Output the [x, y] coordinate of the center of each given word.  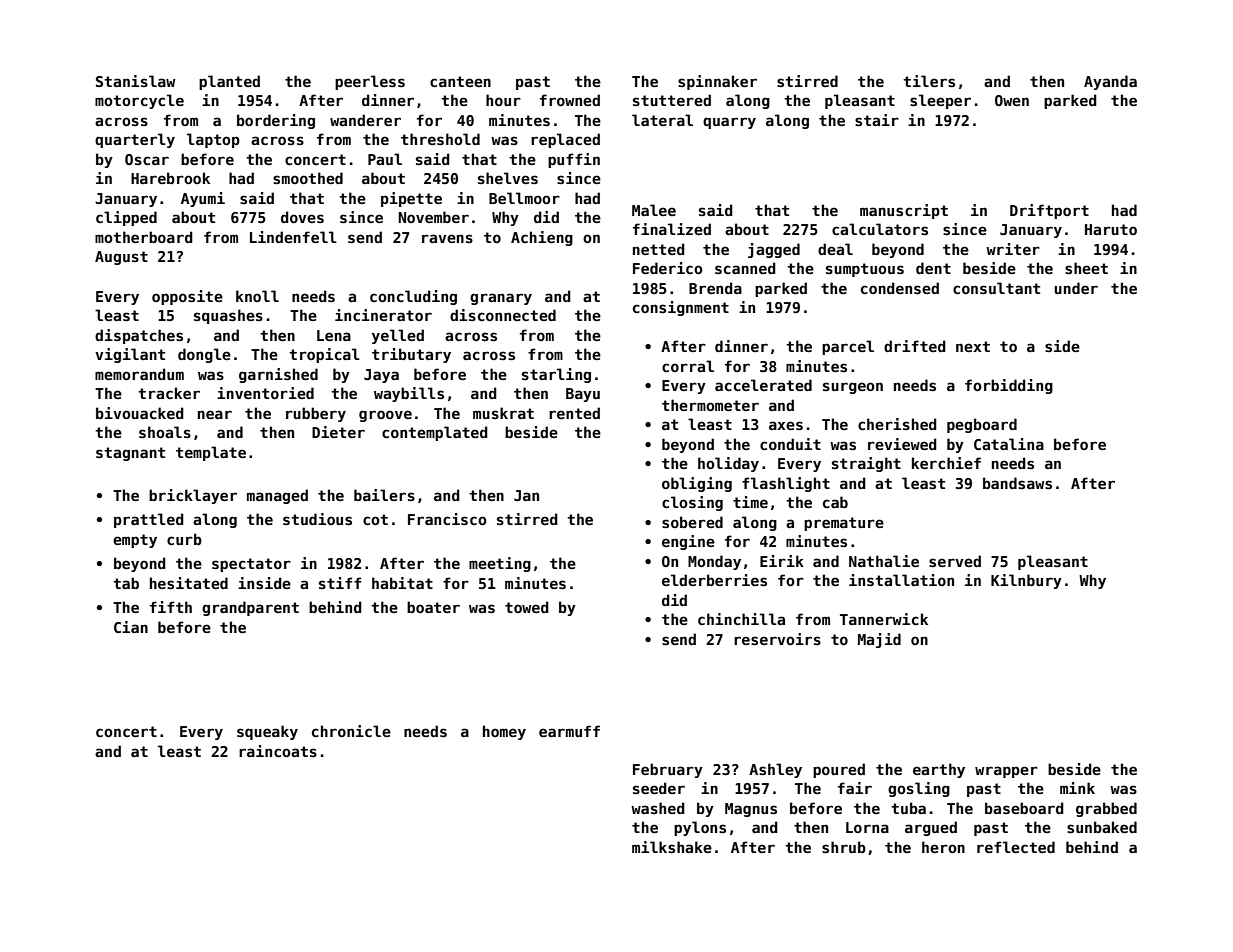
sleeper [940, 101]
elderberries [714, 580]
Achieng [542, 238]
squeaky [267, 732]
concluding [413, 297]
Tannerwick [884, 619]
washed [658, 808]
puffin [574, 160]
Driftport [1049, 211]
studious [317, 519]
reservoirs [777, 639]
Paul [385, 159]
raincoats [278, 751]
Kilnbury [1026, 581]
